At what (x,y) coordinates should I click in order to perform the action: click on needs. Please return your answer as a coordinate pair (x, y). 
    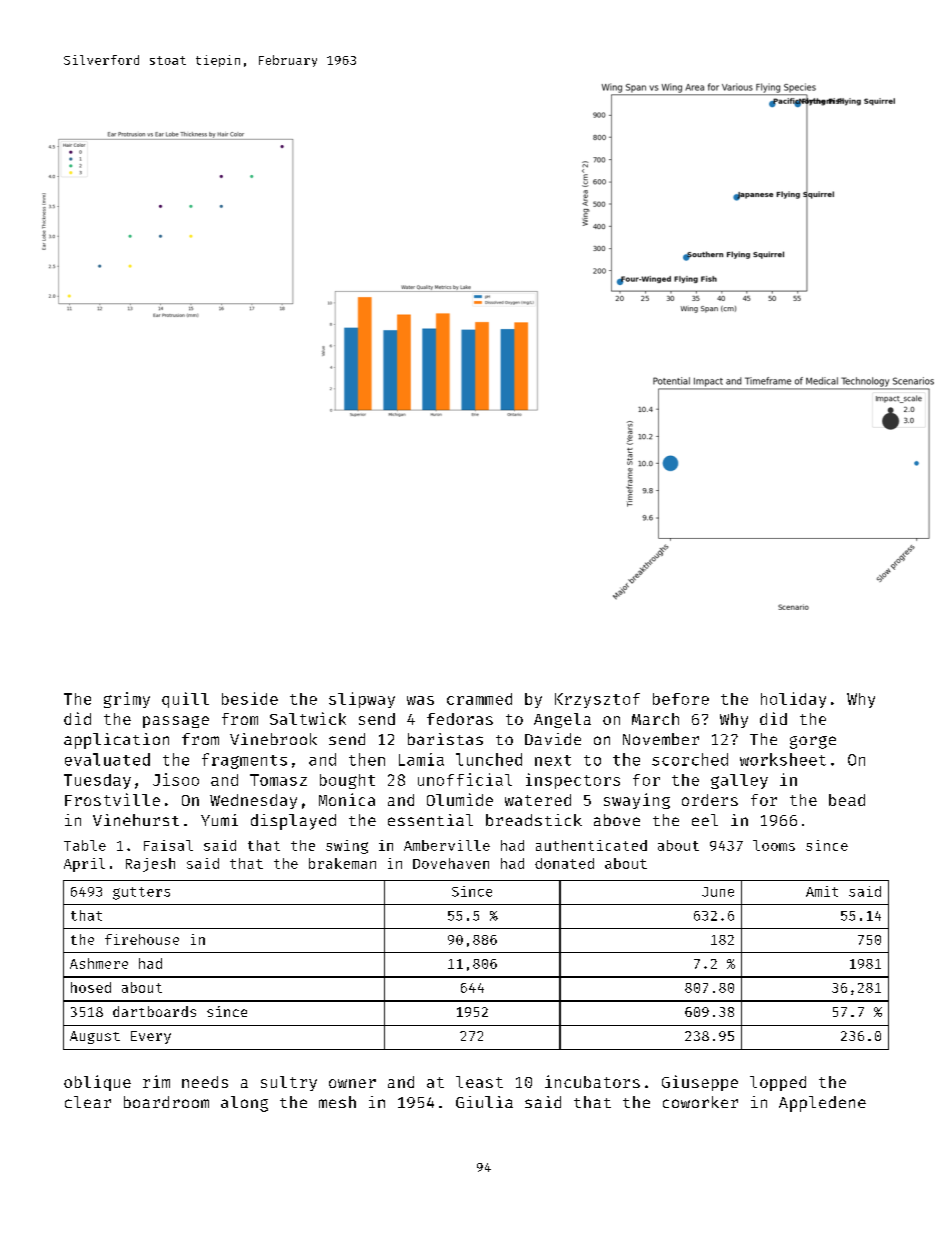
    Looking at the image, I should click on (205, 1082).
